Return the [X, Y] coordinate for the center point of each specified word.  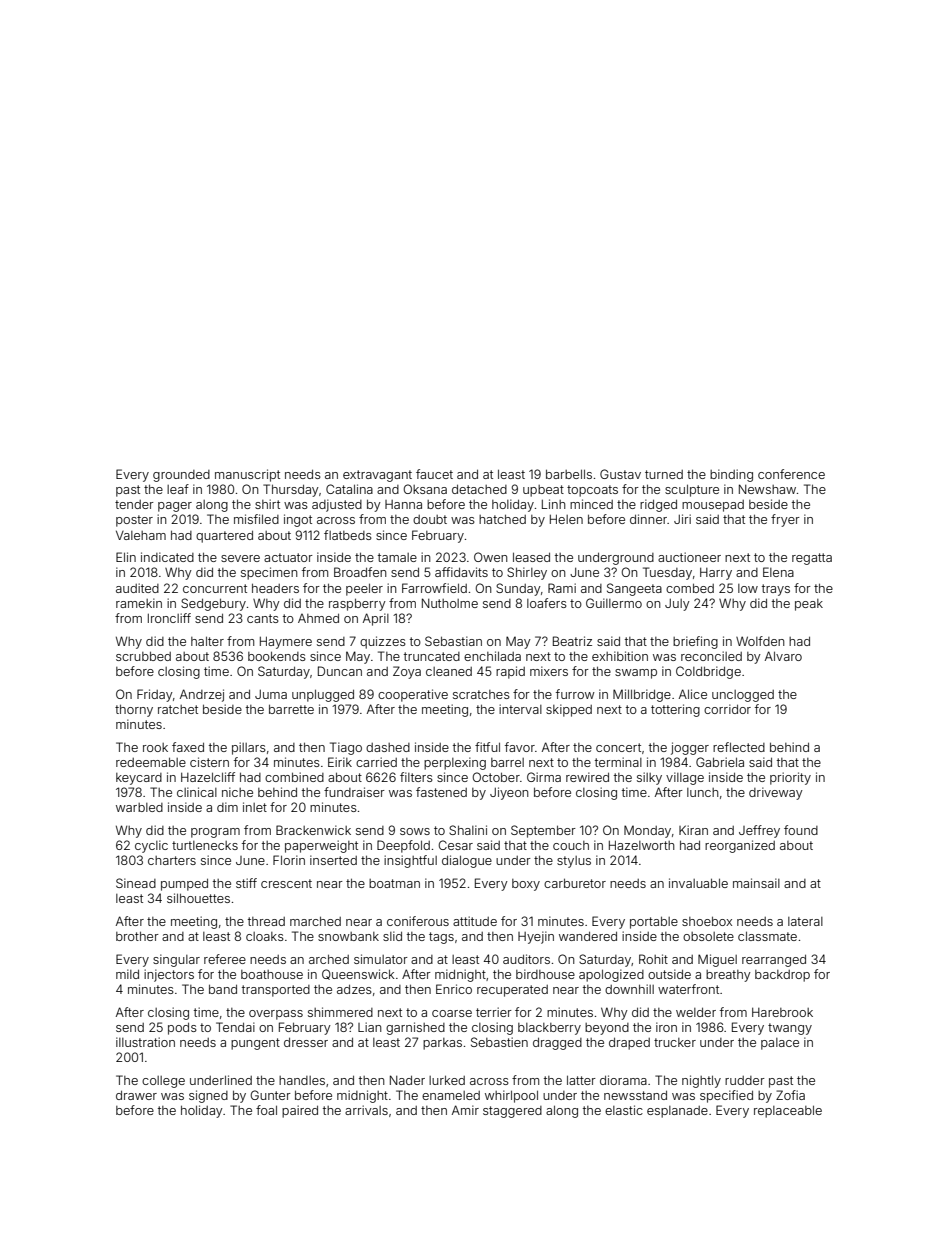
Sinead [136, 883]
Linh [554, 504]
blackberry [549, 1029]
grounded [181, 476]
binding [731, 475]
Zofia [790, 1095]
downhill [629, 989]
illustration [145, 1042]
